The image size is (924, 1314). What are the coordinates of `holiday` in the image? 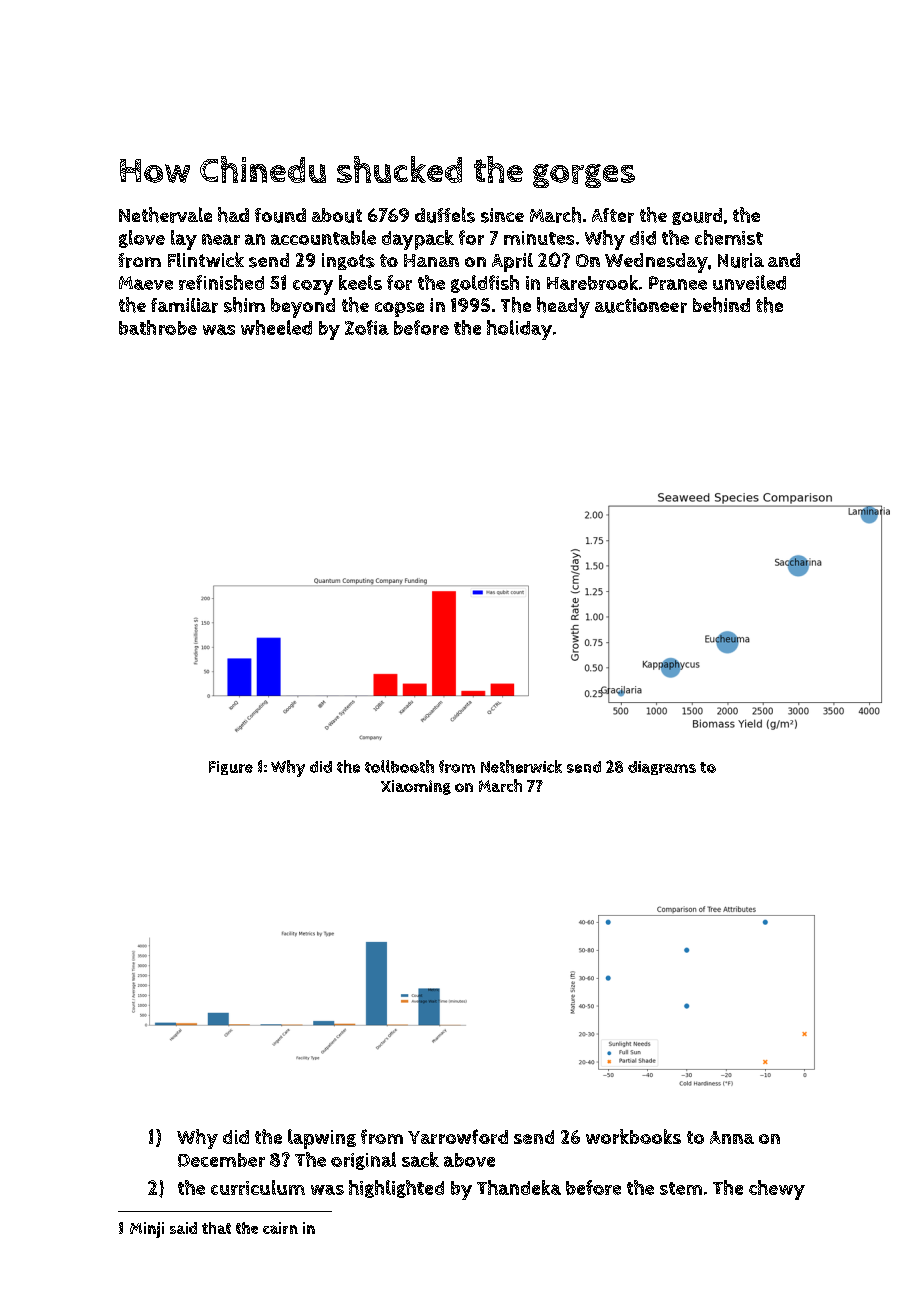 It's located at (519, 330).
